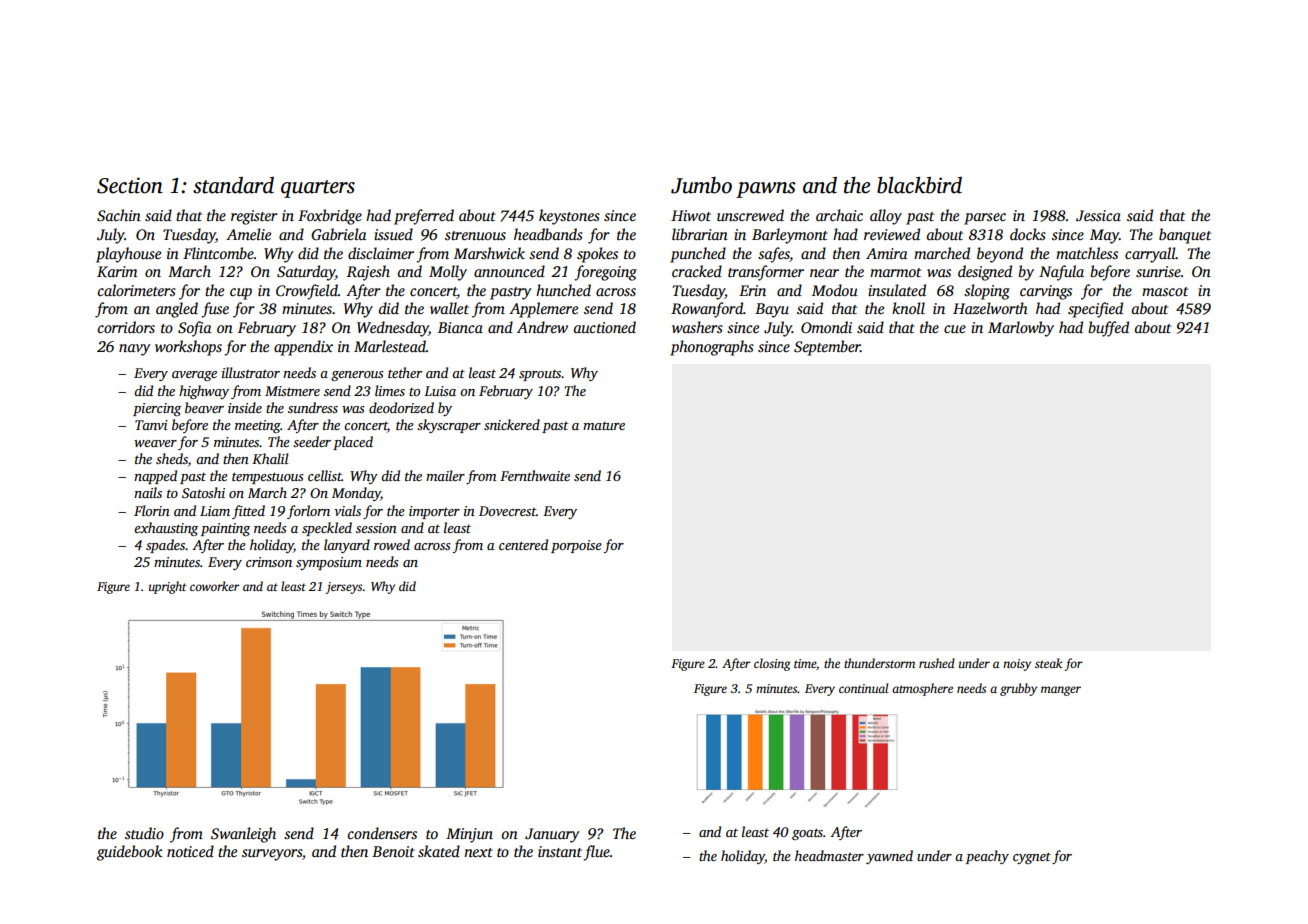 The height and width of the document is (924, 1308). Describe the element at coordinates (248, 512) in the document. I see `fitted` at that location.
